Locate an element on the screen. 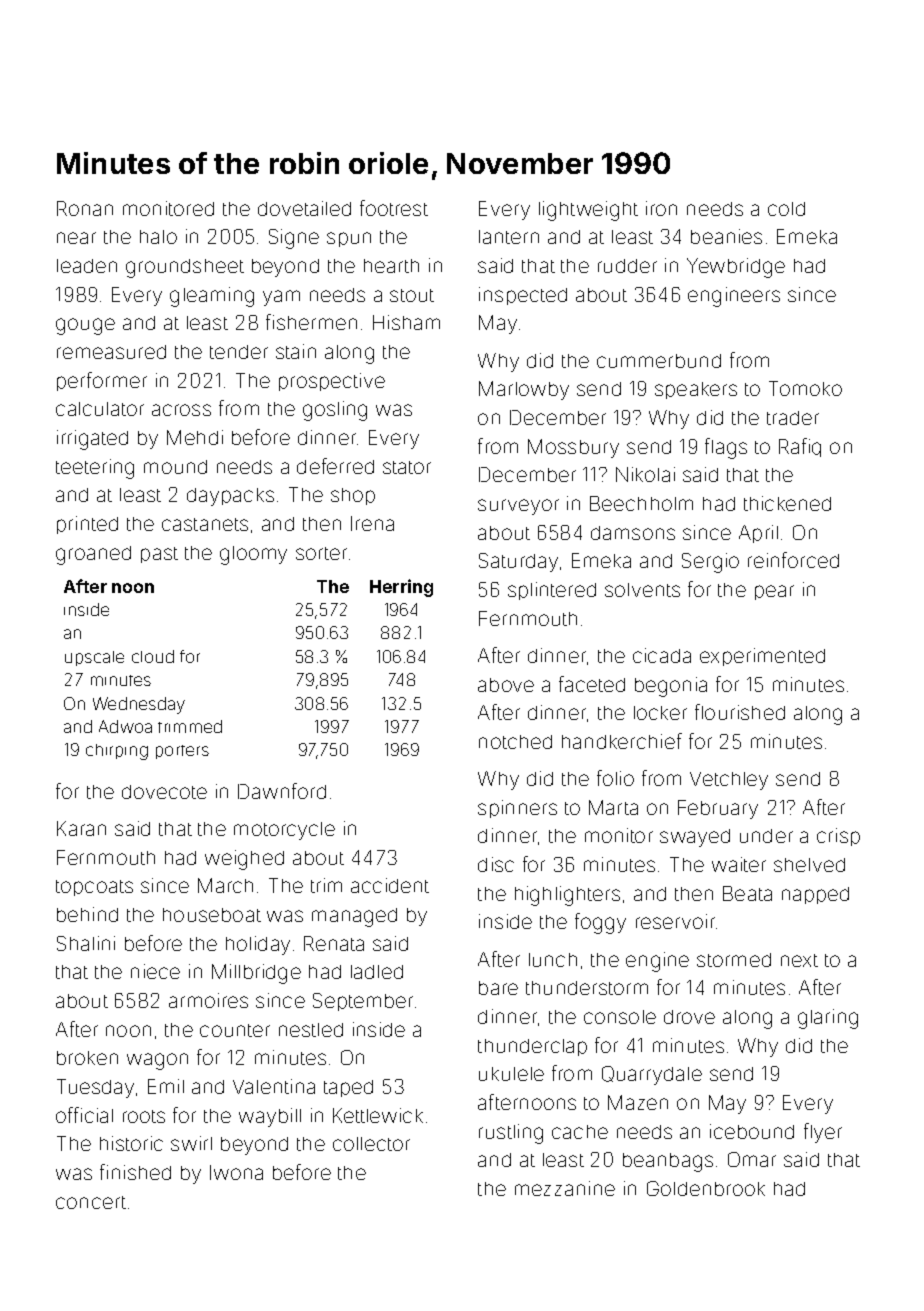 This screenshot has width=924, height=1311. Yewbridge is located at coordinates (736, 268).
